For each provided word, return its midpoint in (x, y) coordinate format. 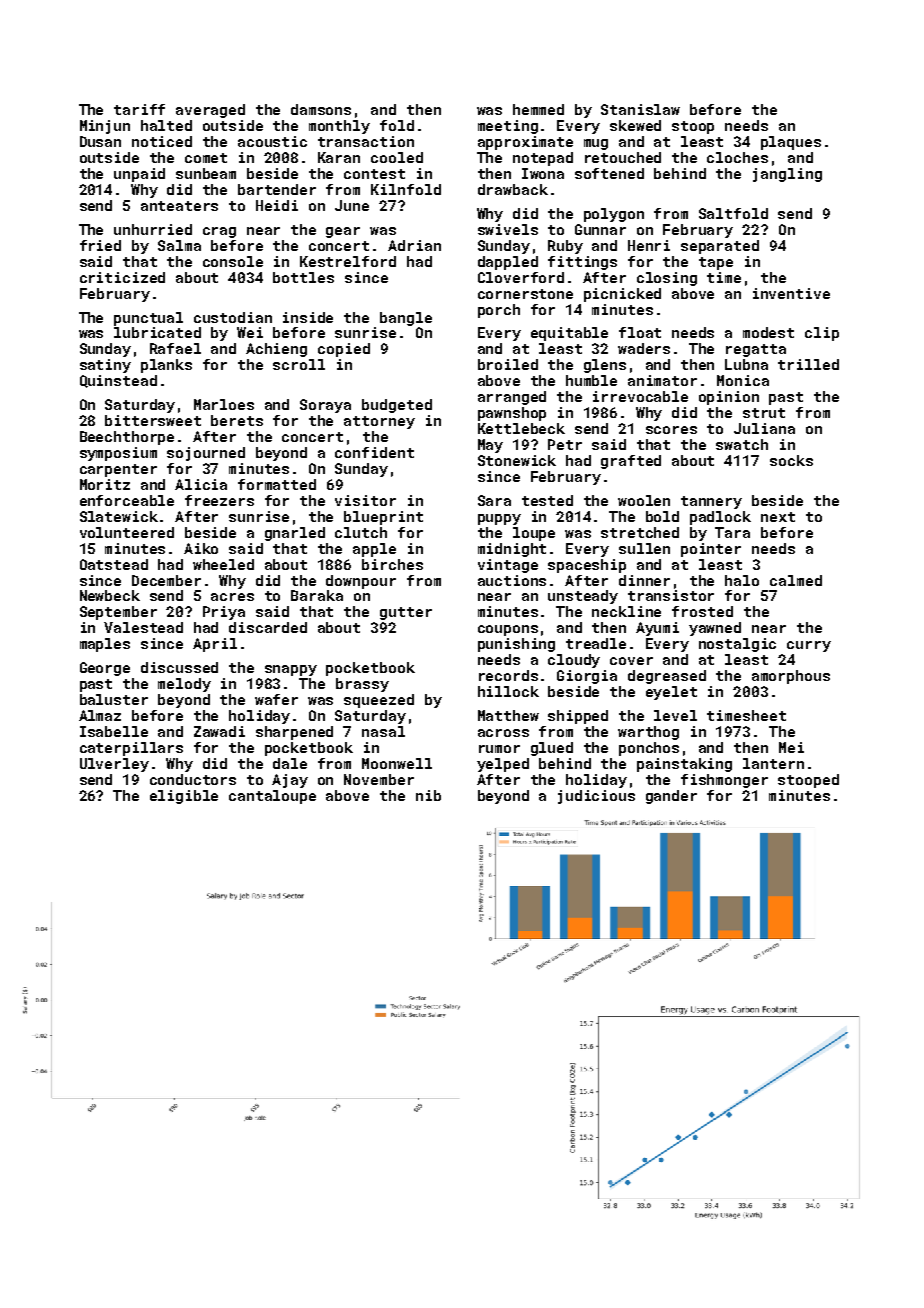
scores (671, 430)
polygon (614, 215)
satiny (105, 366)
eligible (184, 797)
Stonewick (517, 460)
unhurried (153, 229)
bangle (406, 319)
